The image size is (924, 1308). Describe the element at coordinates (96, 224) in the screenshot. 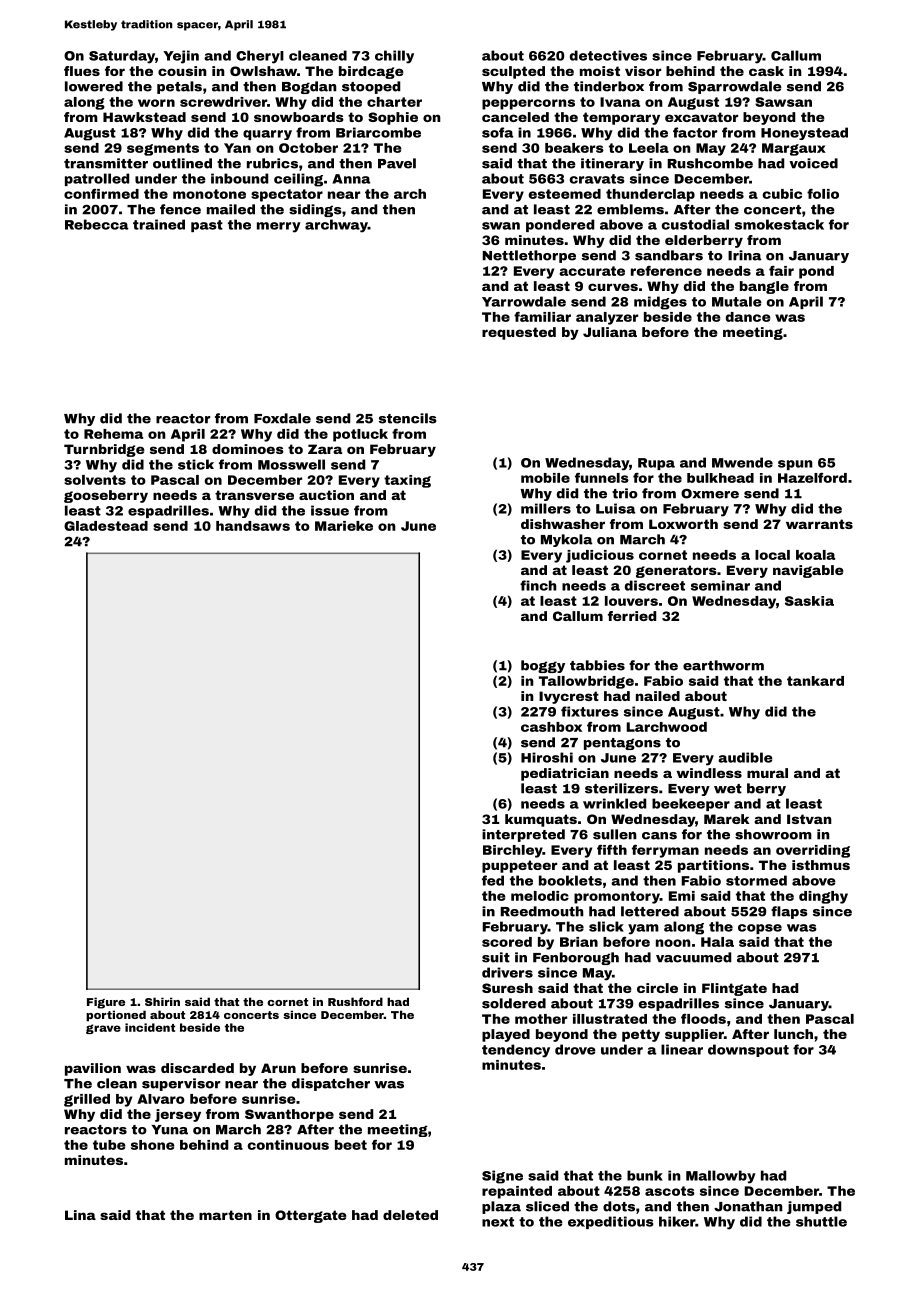

I see `Rebecca` at that location.
